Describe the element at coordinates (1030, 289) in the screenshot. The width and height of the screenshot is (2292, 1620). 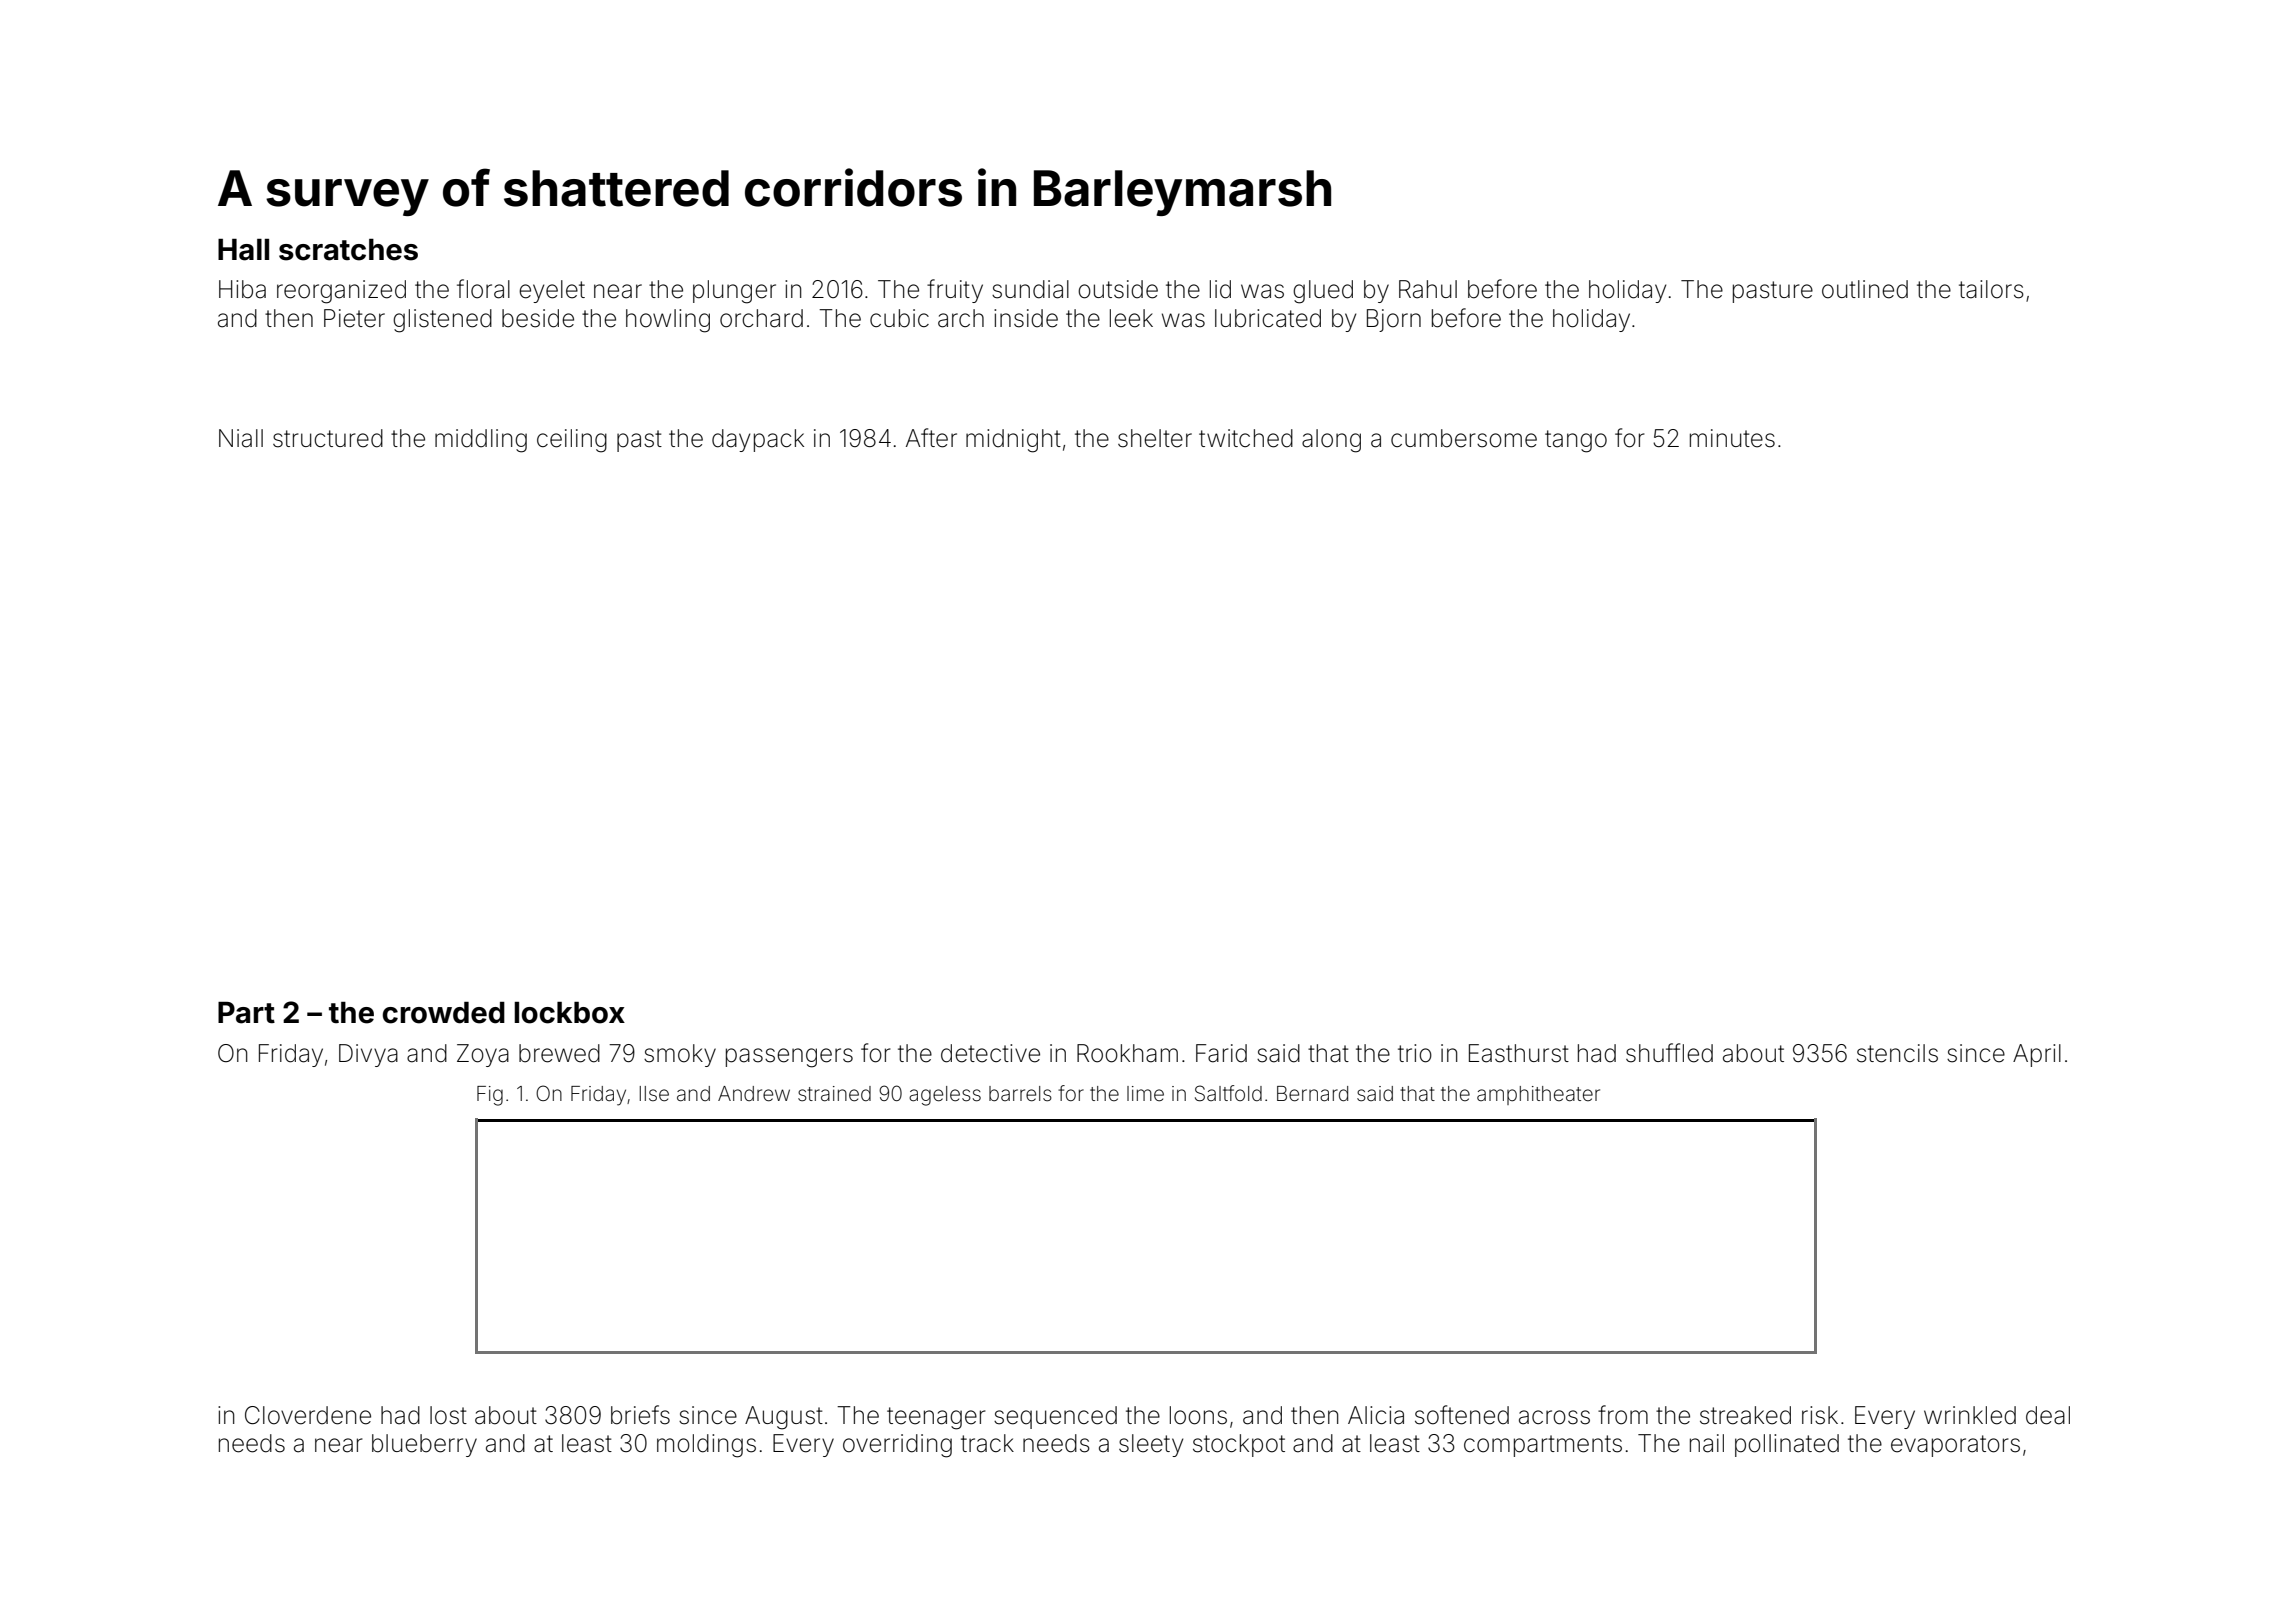
I see `sundial` at that location.
